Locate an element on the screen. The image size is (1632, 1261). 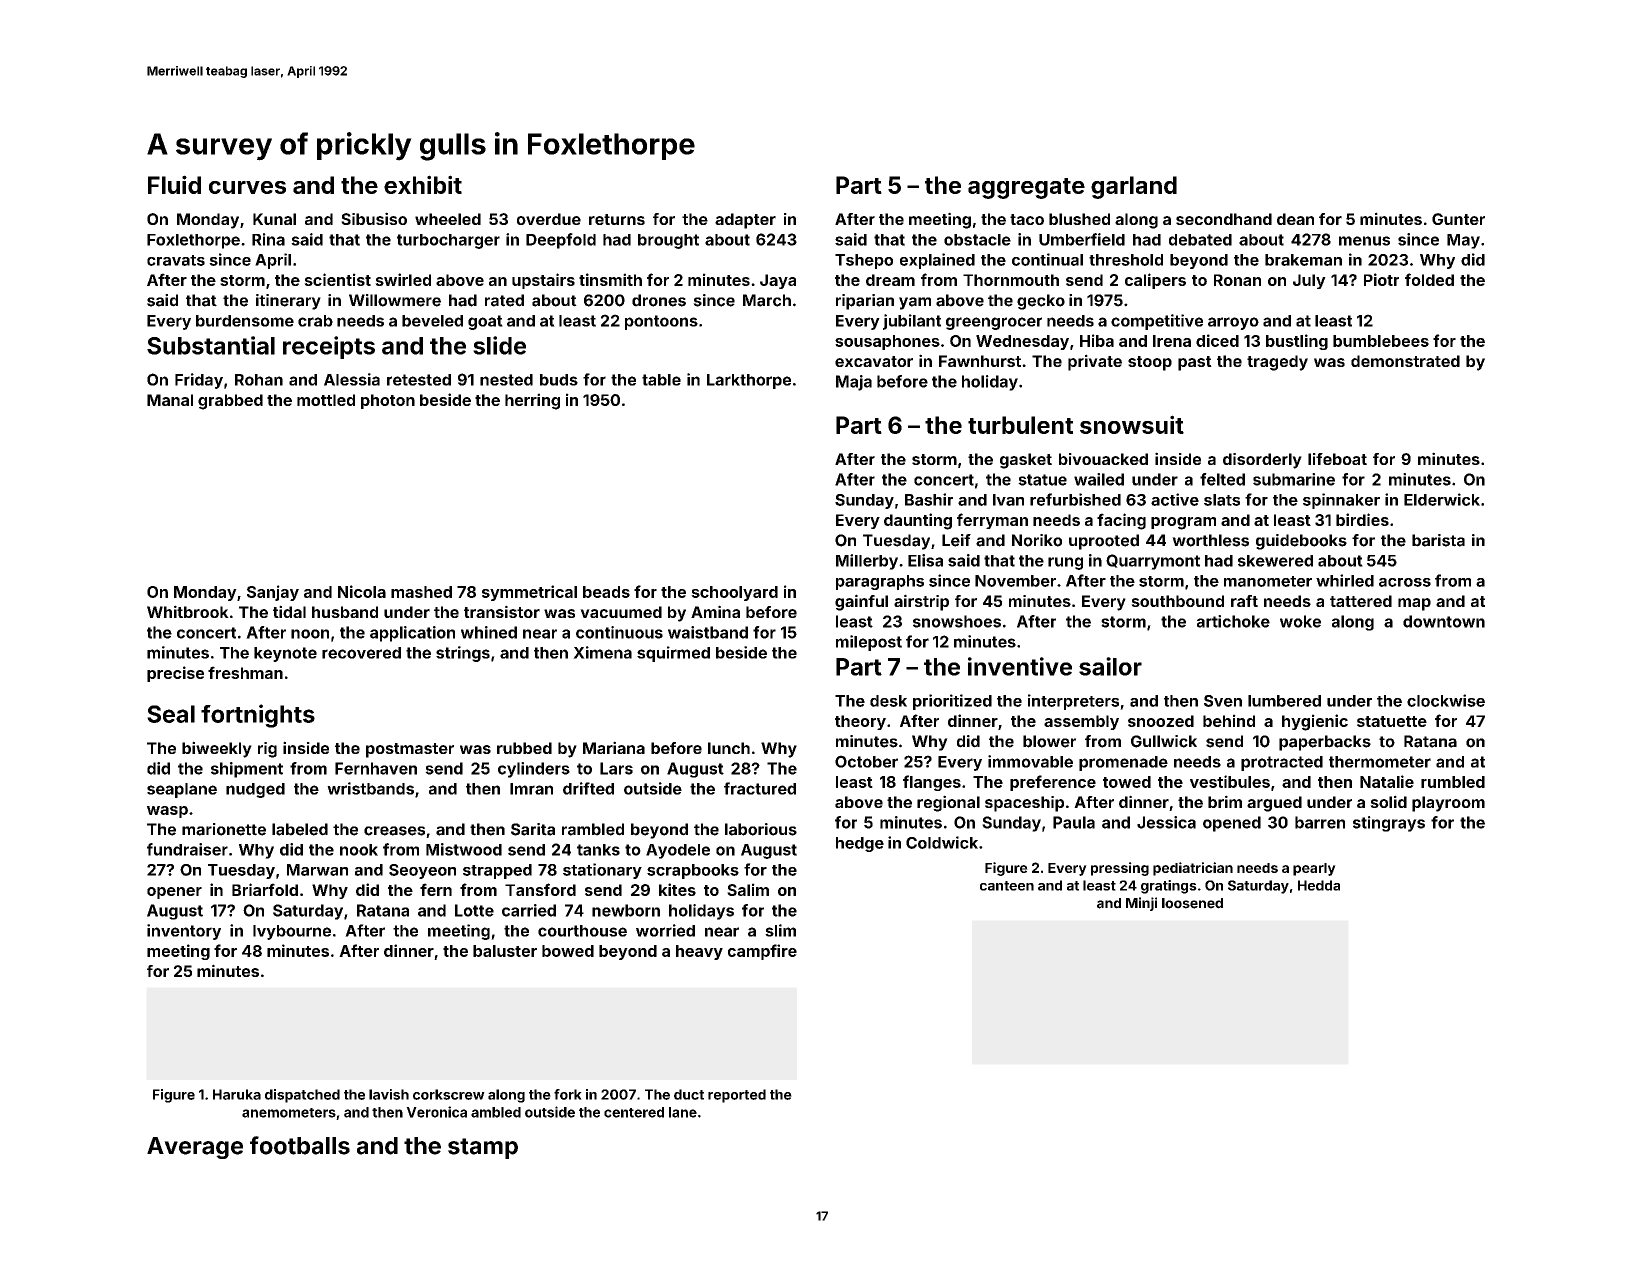
March is located at coordinates (767, 300).
